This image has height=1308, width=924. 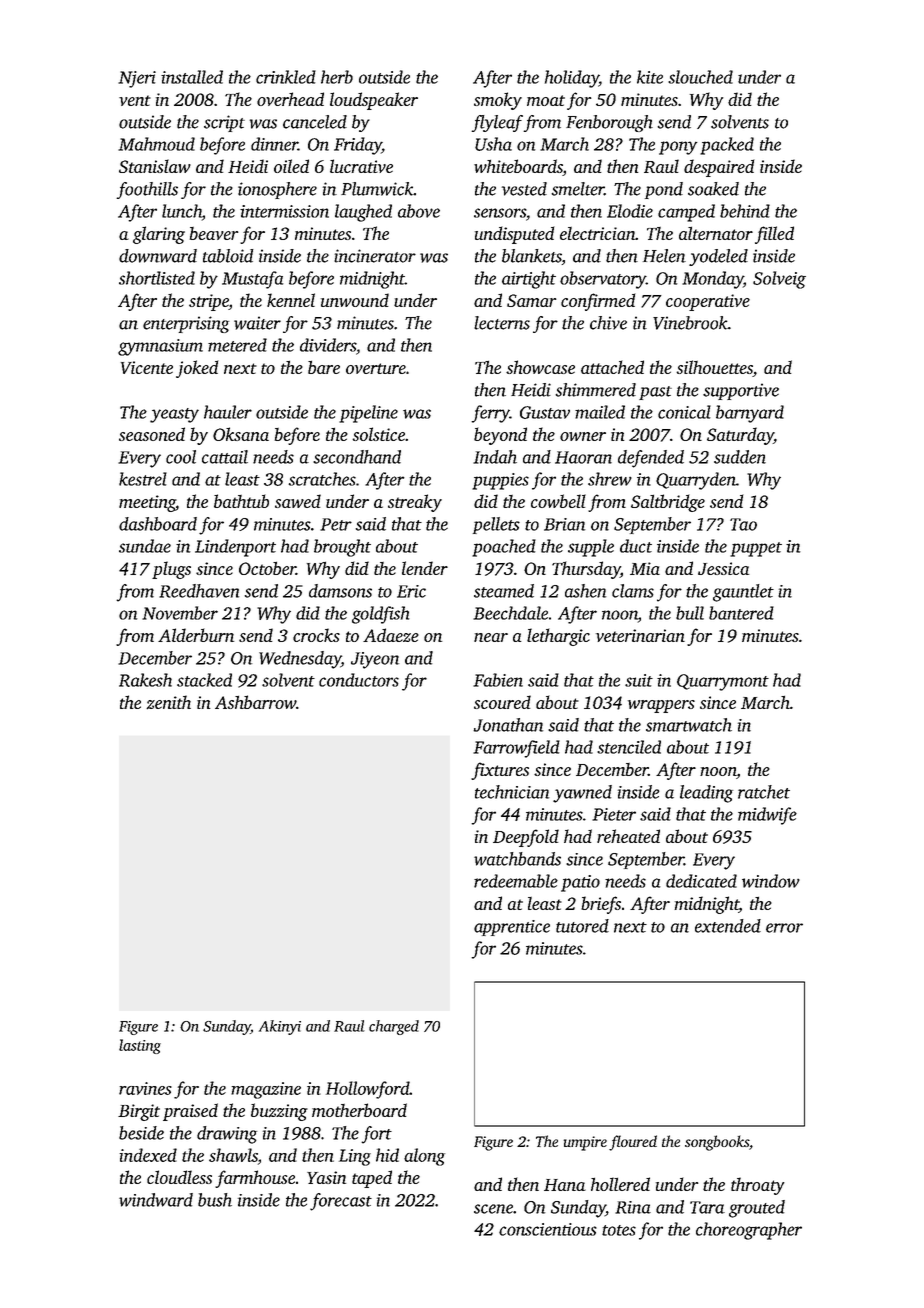 I want to click on watchbands, so click(x=517, y=859).
